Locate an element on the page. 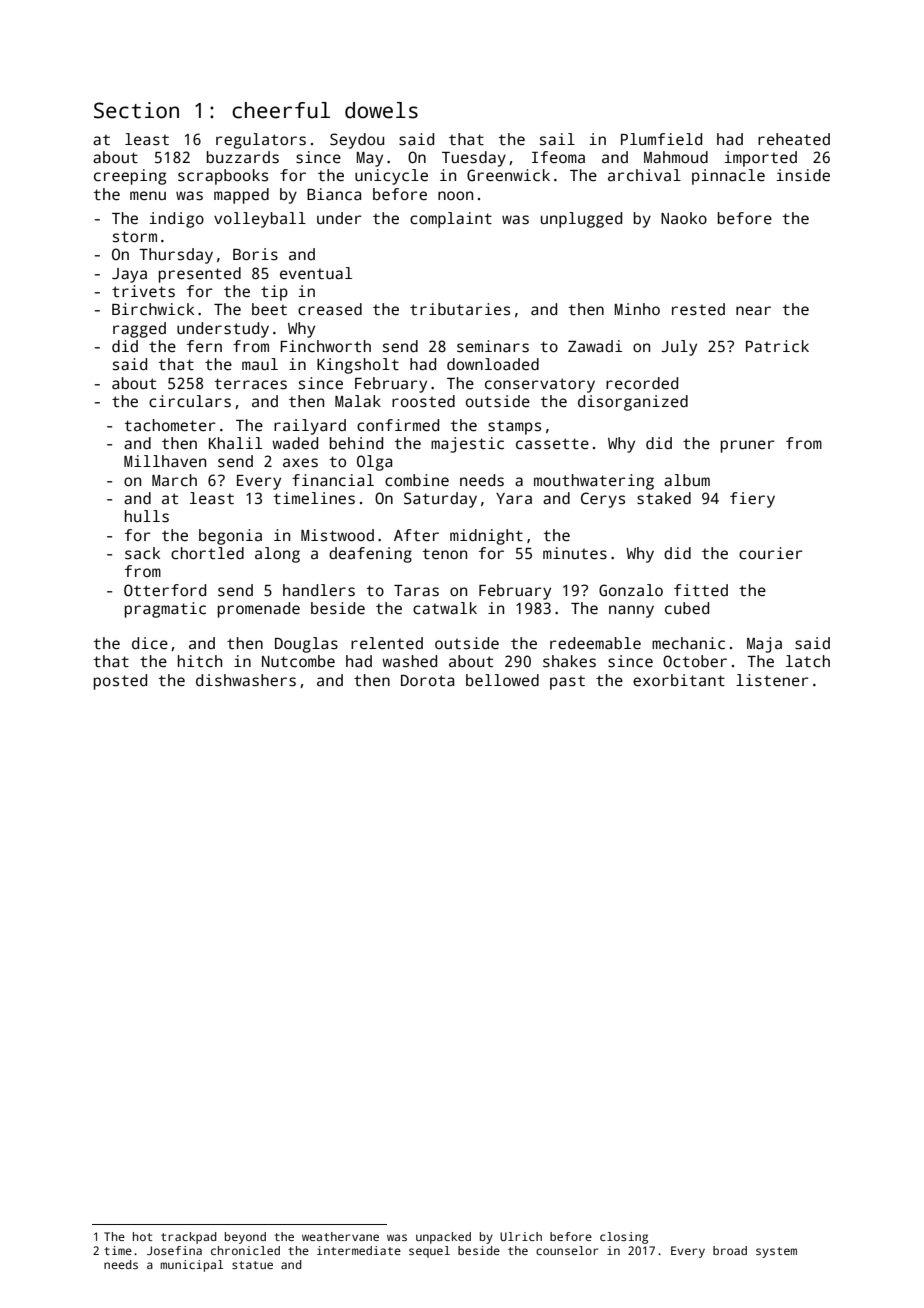 The width and height of the document is (924, 1308). unpacked is located at coordinates (443, 1238).
